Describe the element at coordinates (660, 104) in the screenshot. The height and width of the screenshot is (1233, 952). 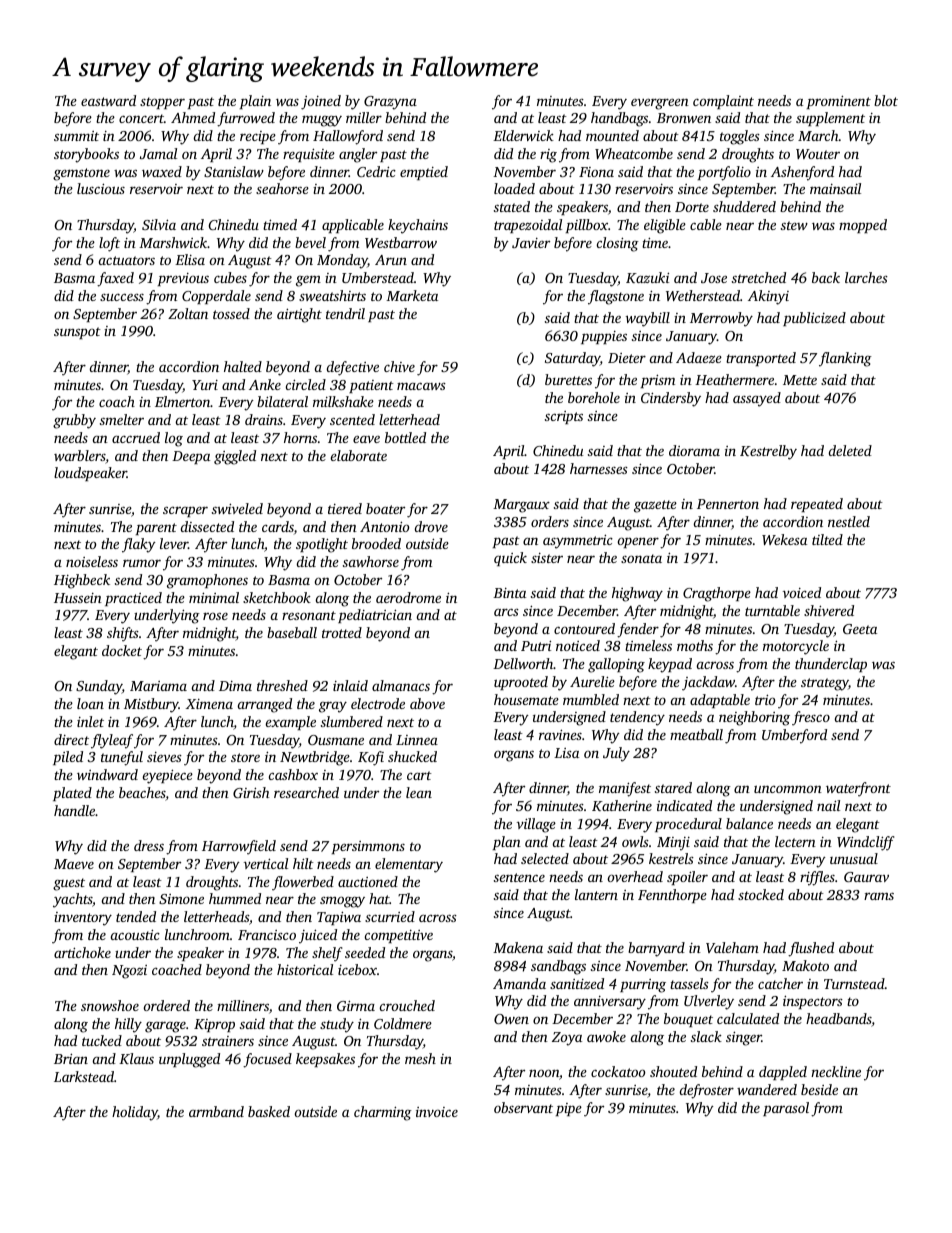
I see `evergreen` at that location.
